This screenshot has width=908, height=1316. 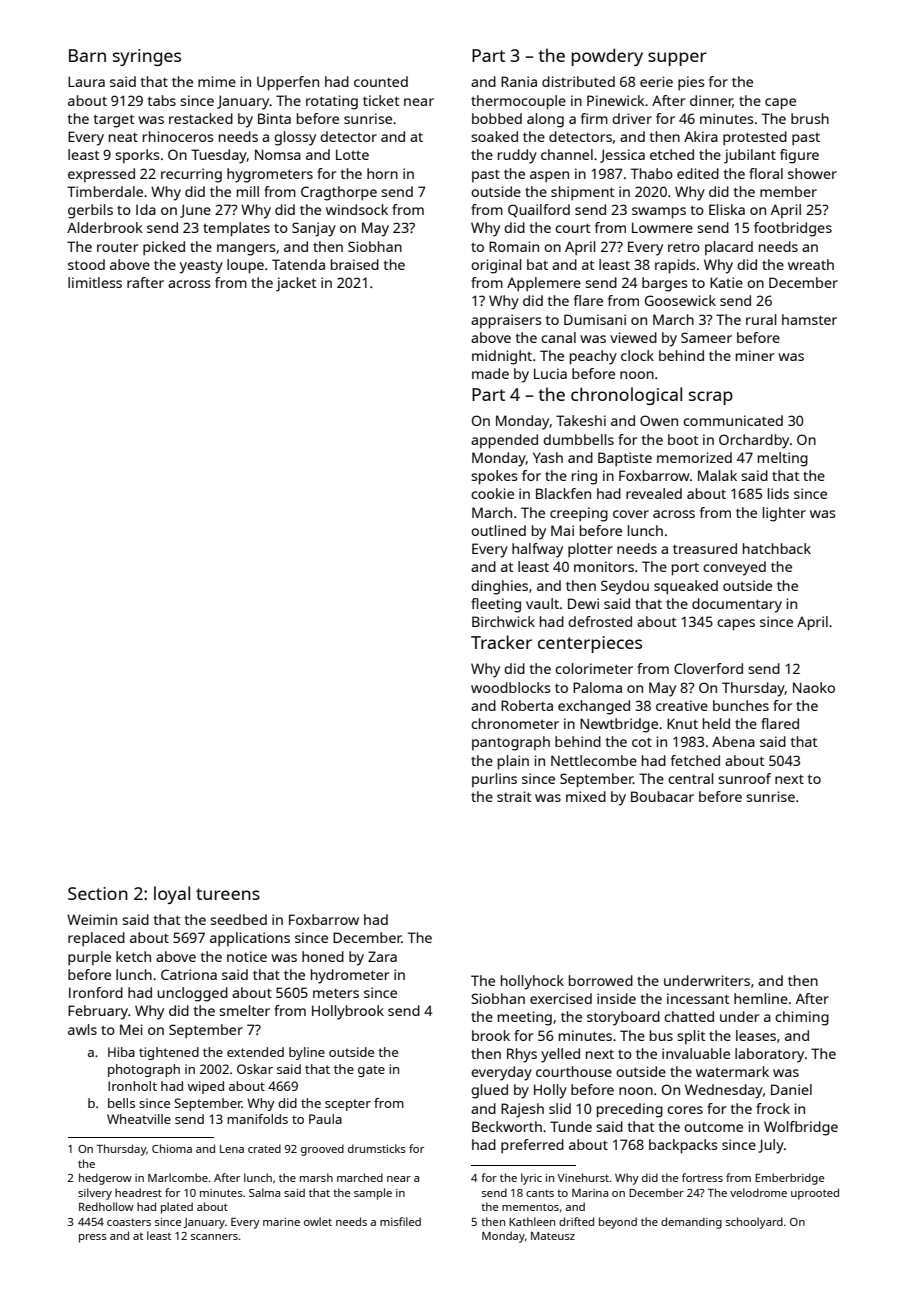 I want to click on melting, so click(x=783, y=459).
